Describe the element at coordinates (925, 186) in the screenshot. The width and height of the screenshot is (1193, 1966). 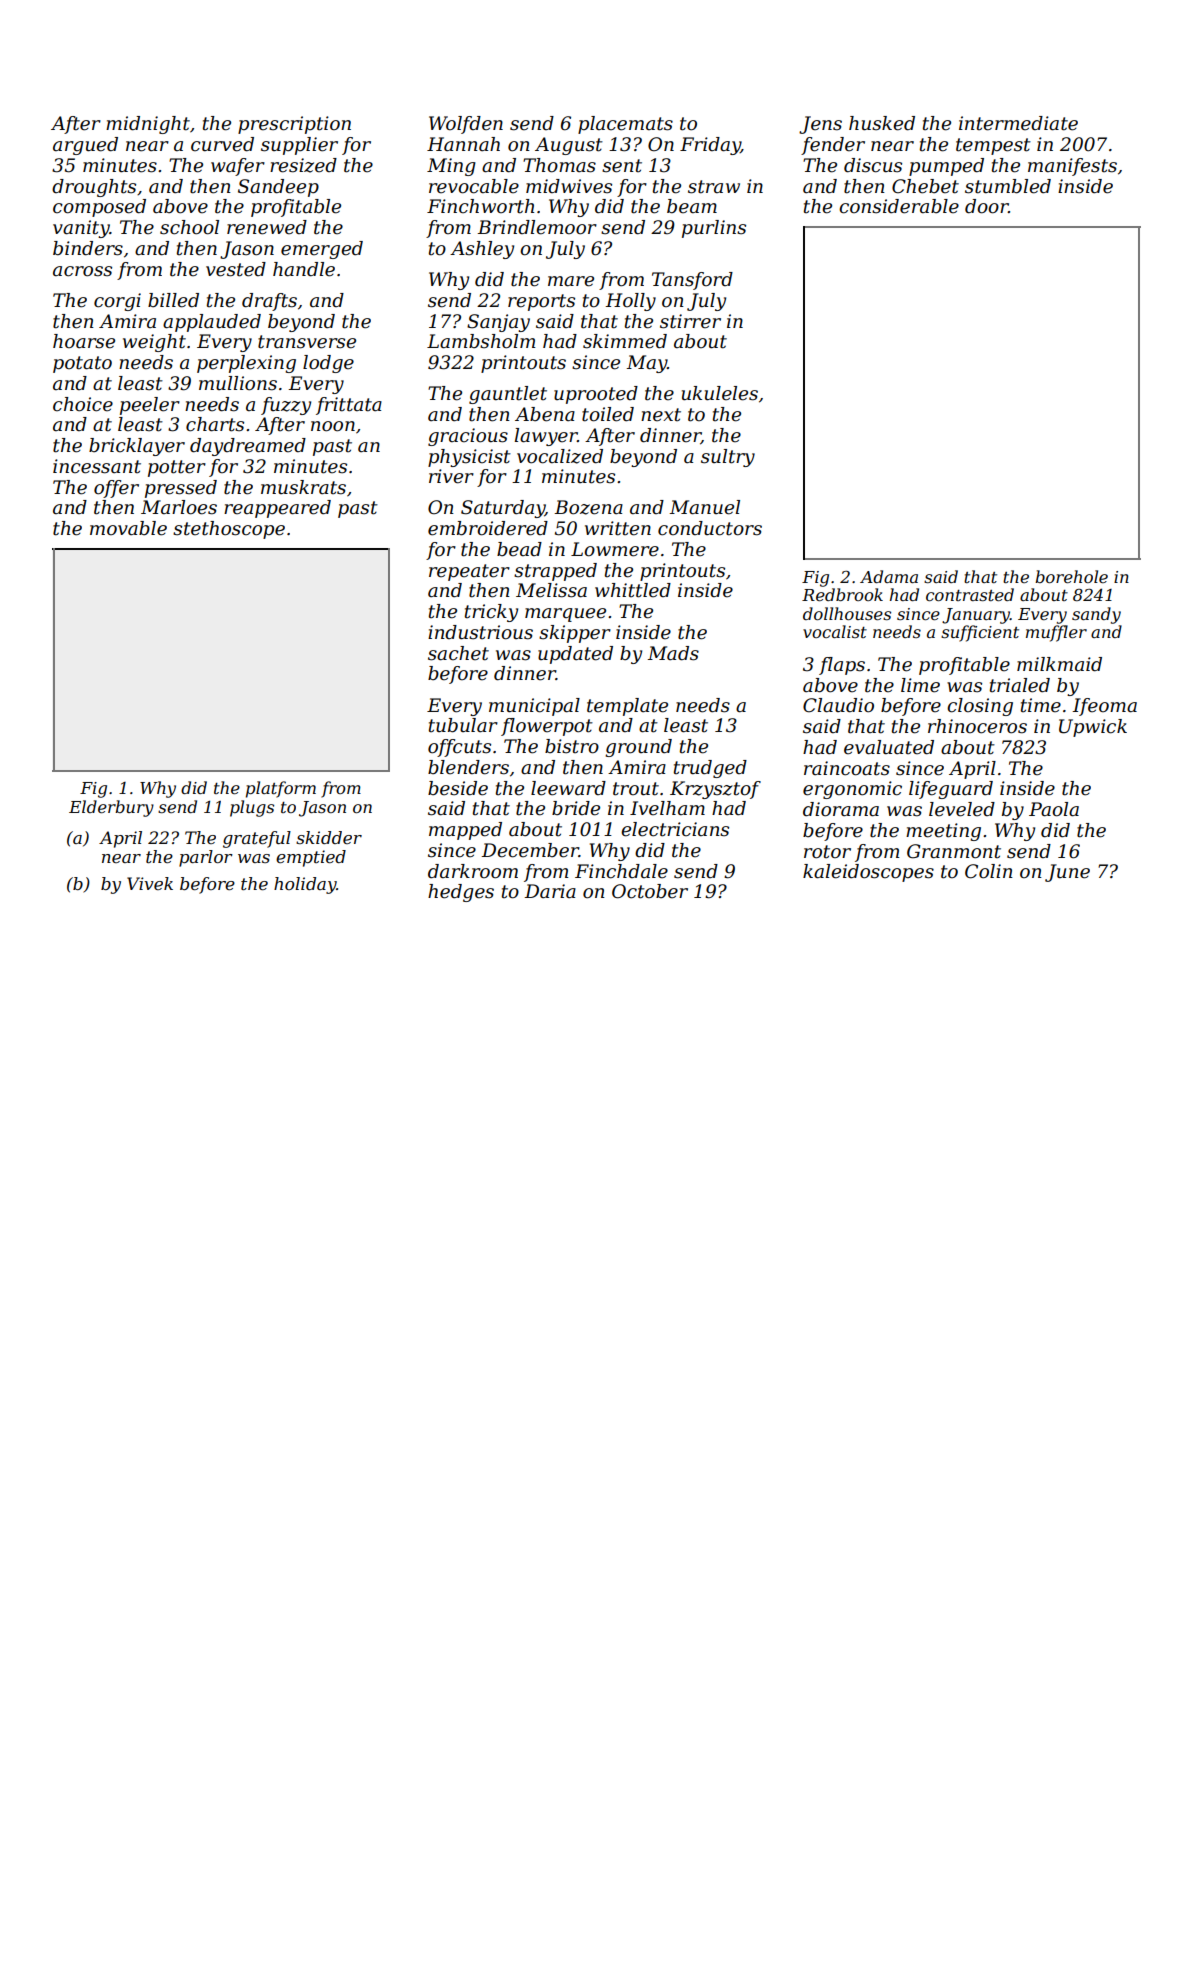
I see `Chebet` at that location.
